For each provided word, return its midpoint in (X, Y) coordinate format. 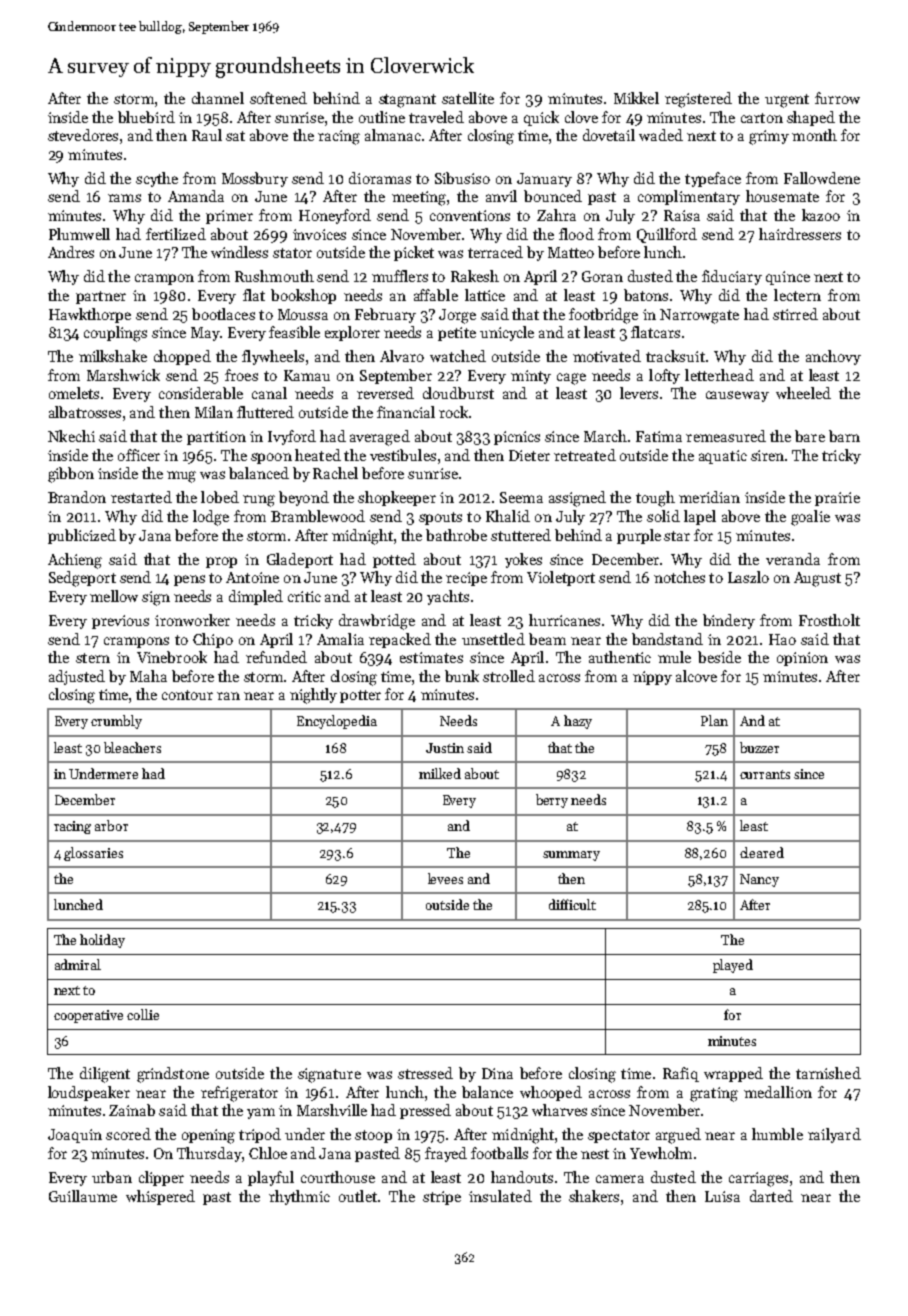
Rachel (335, 473)
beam (547, 639)
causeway (737, 396)
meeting (419, 198)
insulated (500, 1196)
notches (679, 577)
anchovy (833, 357)
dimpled (256, 597)
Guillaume (83, 1196)
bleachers (132, 747)
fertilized (176, 234)
